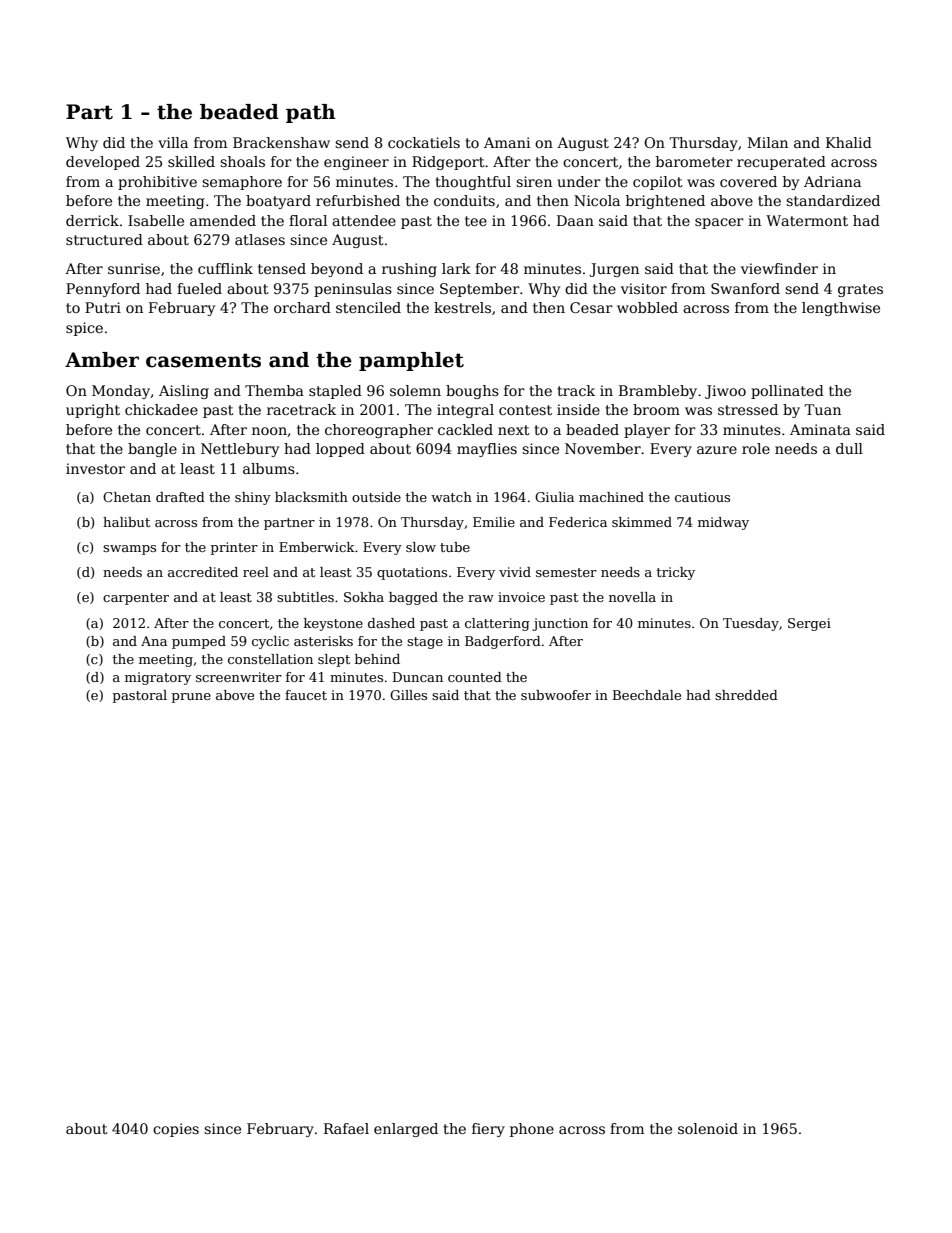  I want to click on pumped, so click(199, 642).
